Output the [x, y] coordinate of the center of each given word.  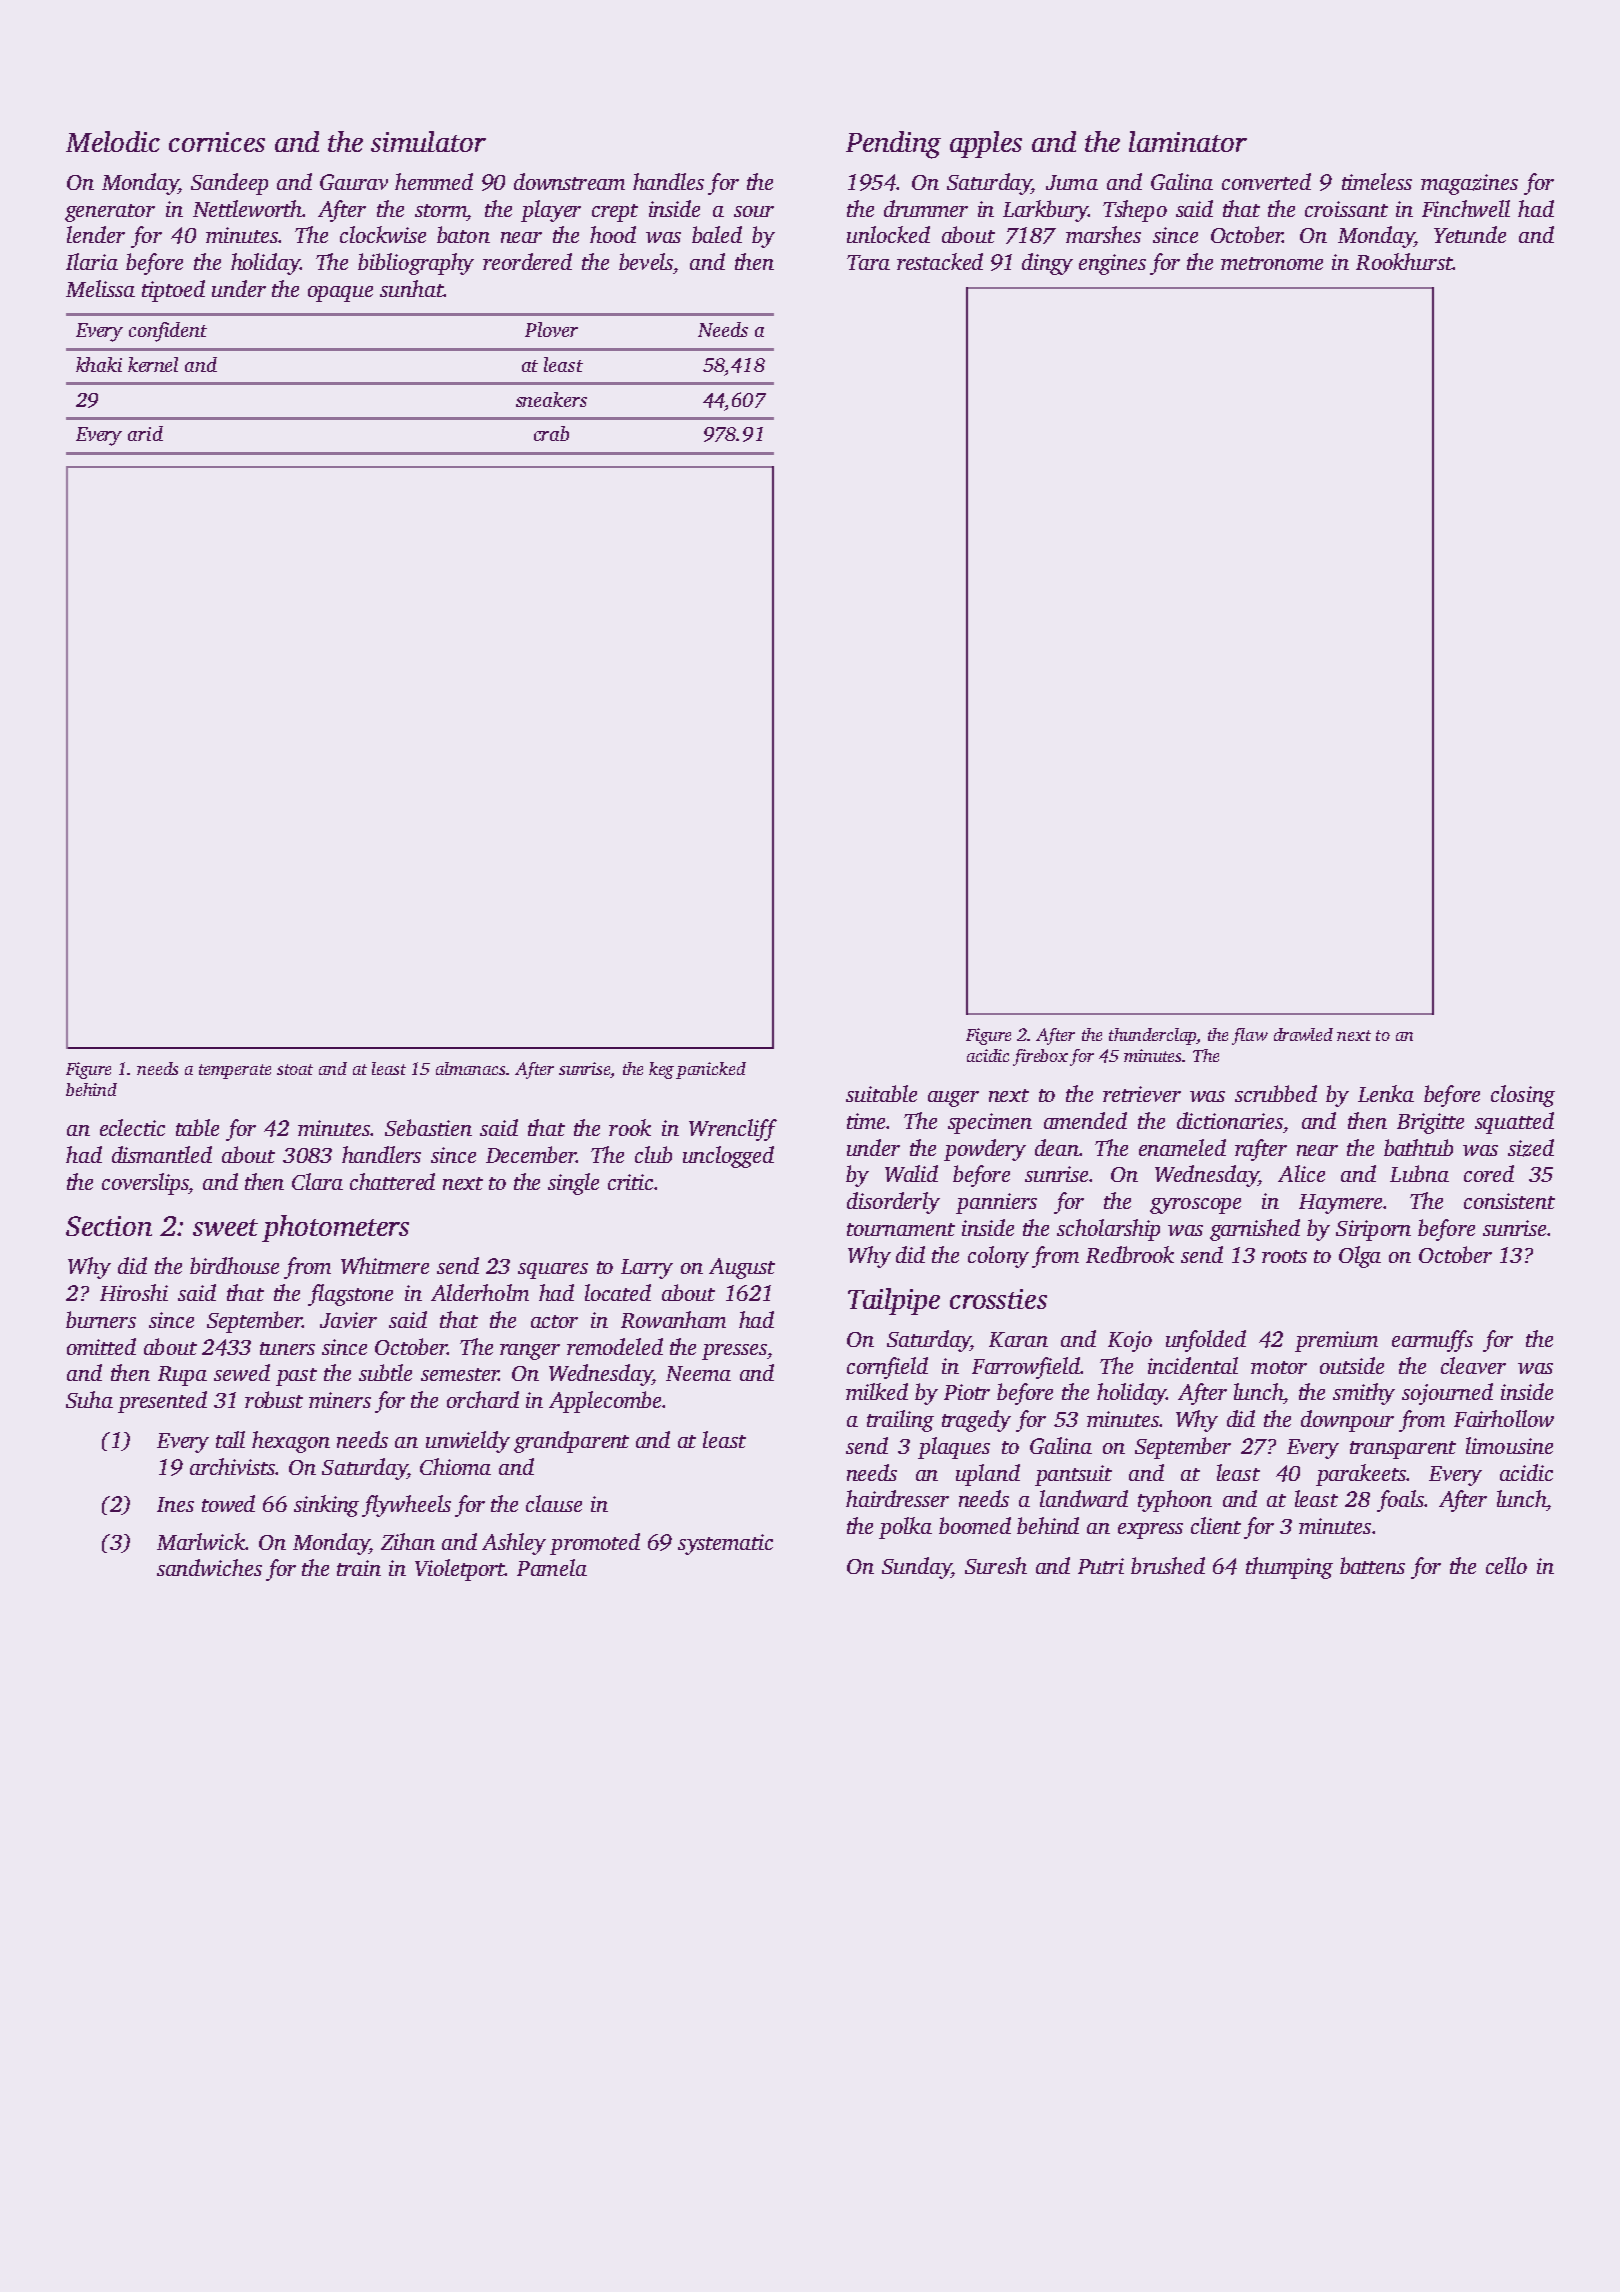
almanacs [471, 1068]
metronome [1272, 263]
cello [1506, 1565]
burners [101, 1319]
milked [877, 1391]
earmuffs [1432, 1341]
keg [661, 1070]
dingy [1047, 264]
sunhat [412, 288]
